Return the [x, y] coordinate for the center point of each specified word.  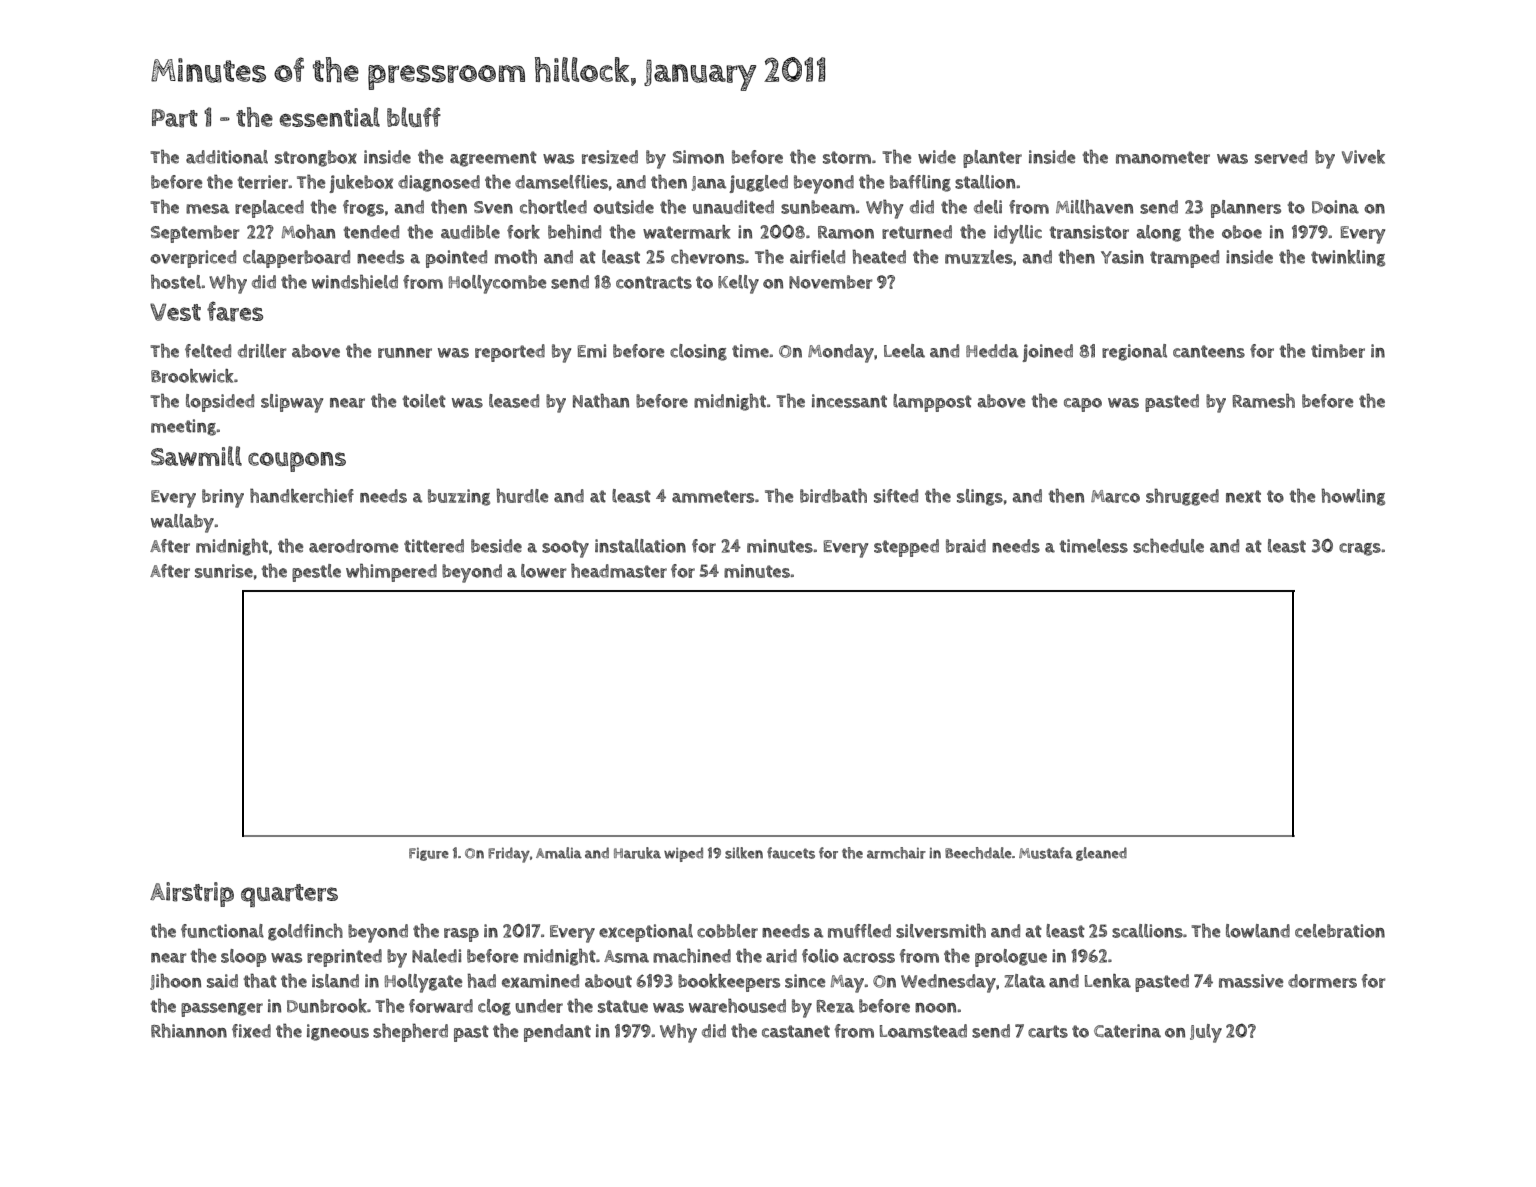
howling [1353, 497]
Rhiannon [189, 1030]
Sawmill [196, 456]
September [195, 234]
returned [917, 232]
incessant [849, 401]
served [1281, 157]
